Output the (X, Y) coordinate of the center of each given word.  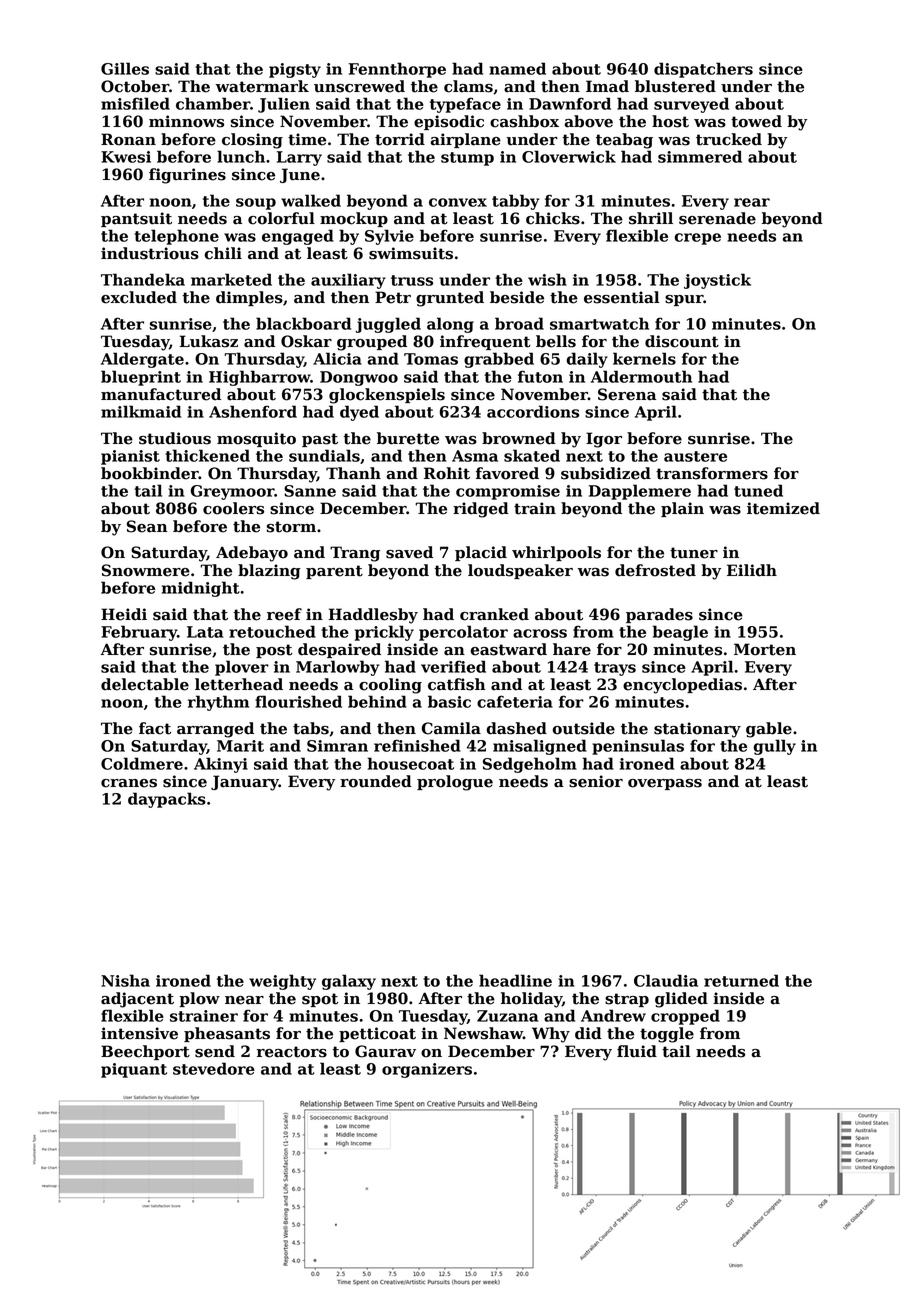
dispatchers (703, 70)
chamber (213, 103)
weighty (282, 982)
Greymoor (232, 492)
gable (769, 730)
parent (334, 572)
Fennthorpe (397, 70)
